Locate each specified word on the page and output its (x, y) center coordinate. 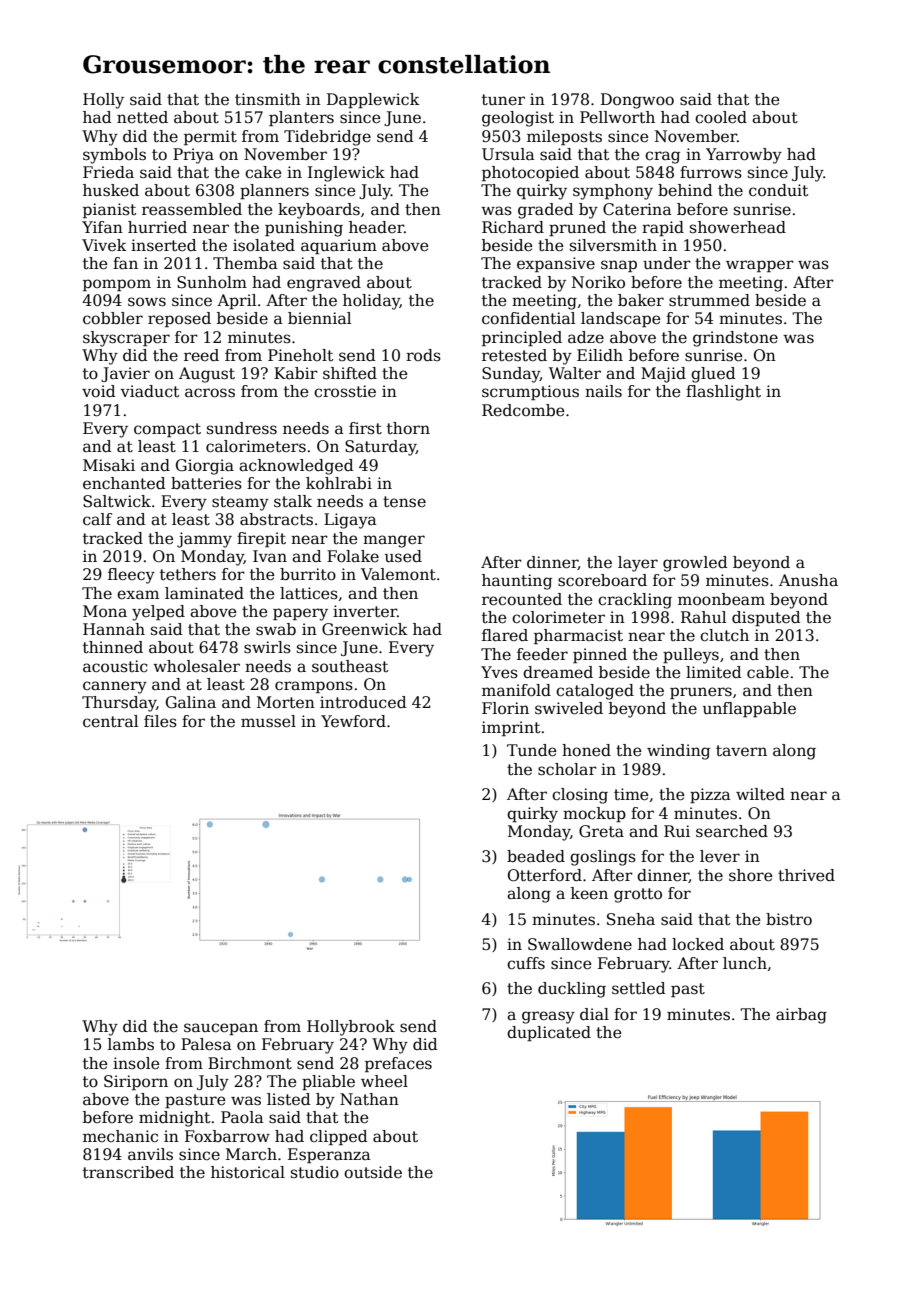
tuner (503, 99)
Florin (505, 708)
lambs (131, 1044)
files (160, 721)
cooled (721, 117)
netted (142, 117)
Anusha (808, 580)
